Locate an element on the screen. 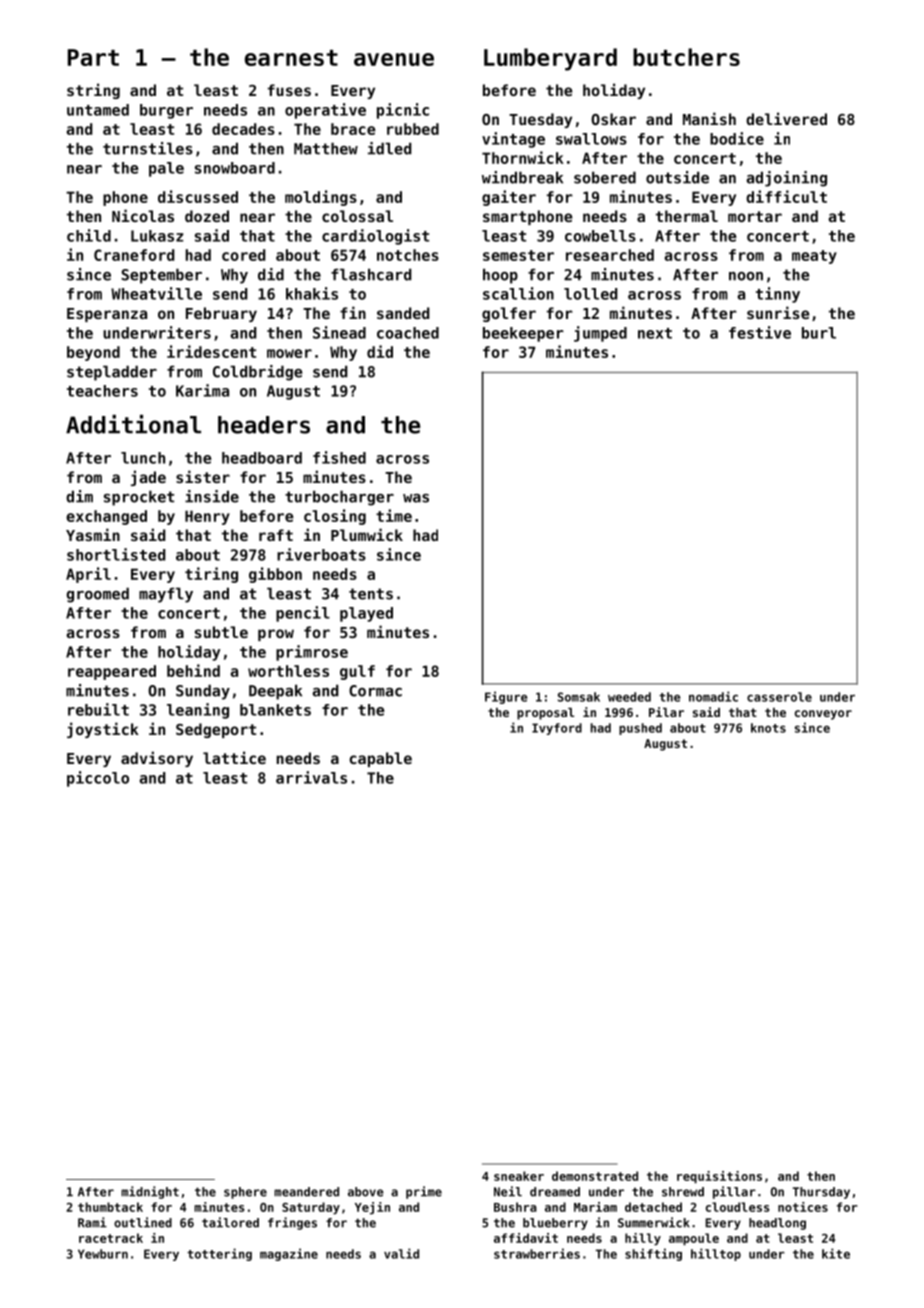 The image size is (924, 1308). burl is located at coordinates (819, 333).
